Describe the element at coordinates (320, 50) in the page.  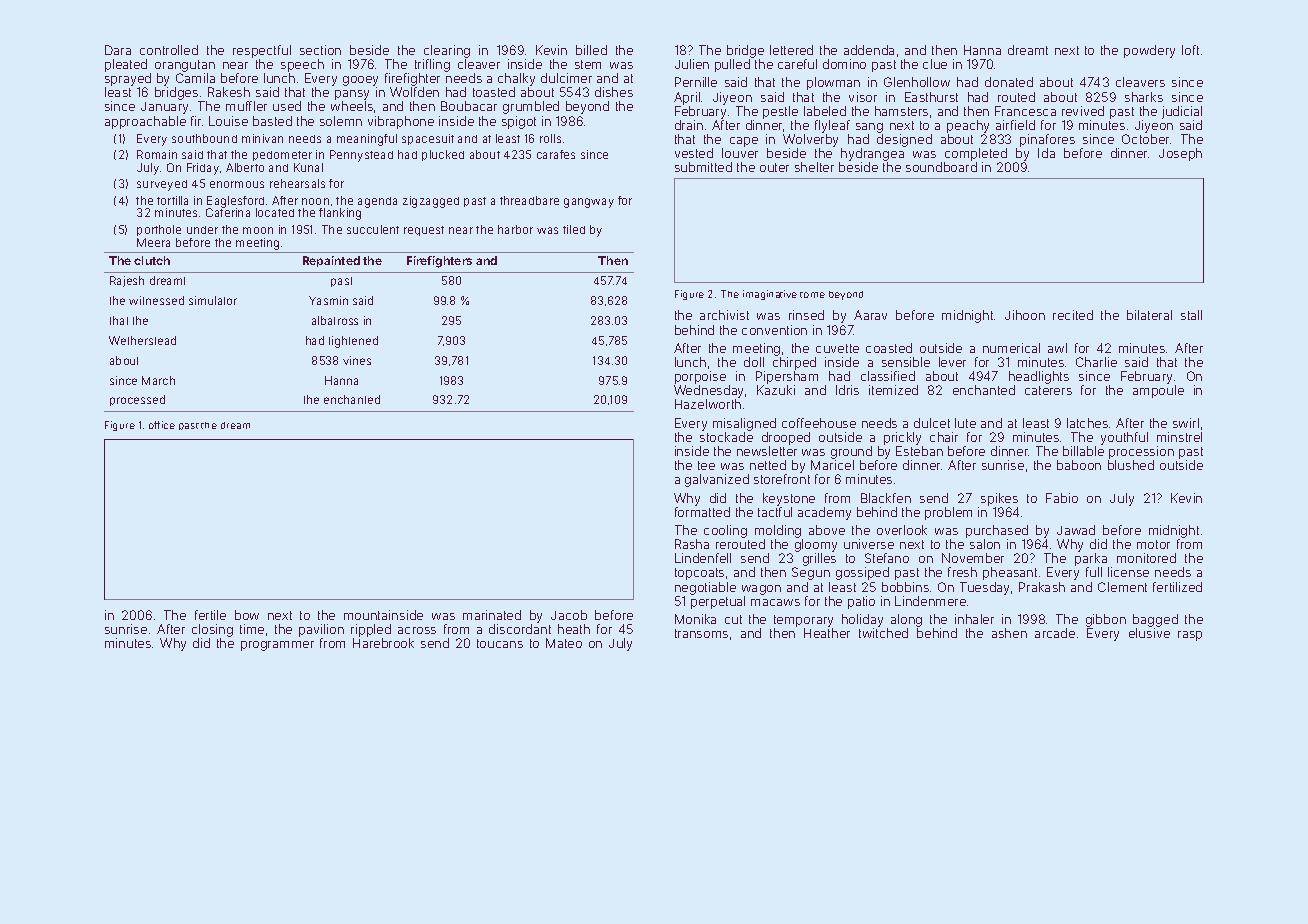
I see `section` at that location.
